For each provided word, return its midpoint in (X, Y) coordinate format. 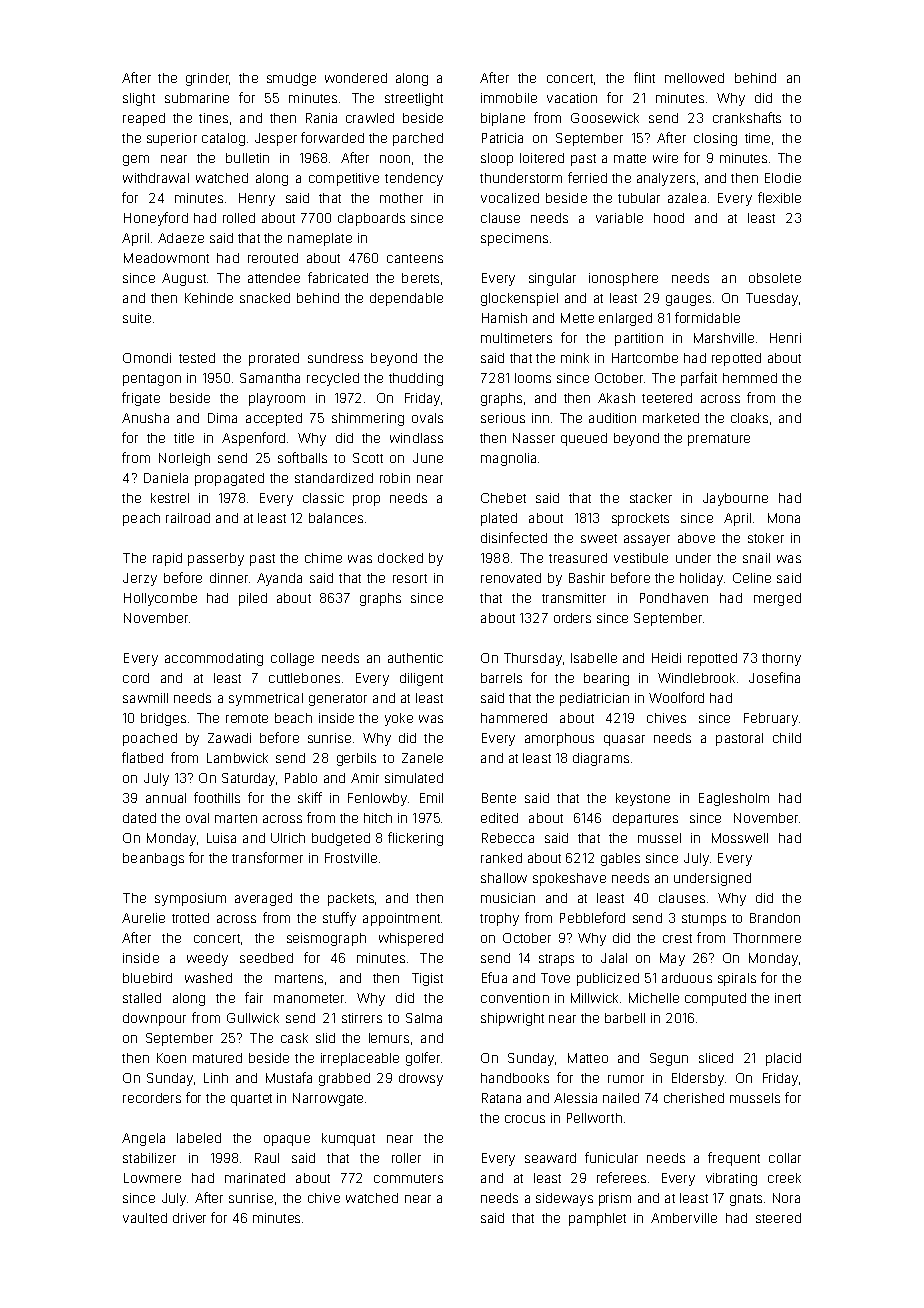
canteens (415, 258)
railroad (188, 518)
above (696, 538)
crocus (525, 1119)
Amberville (684, 1218)
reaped (144, 119)
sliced (716, 1058)
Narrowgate (328, 1099)
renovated (511, 578)
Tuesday (772, 299)
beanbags (153, 859)
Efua (494, 977)
